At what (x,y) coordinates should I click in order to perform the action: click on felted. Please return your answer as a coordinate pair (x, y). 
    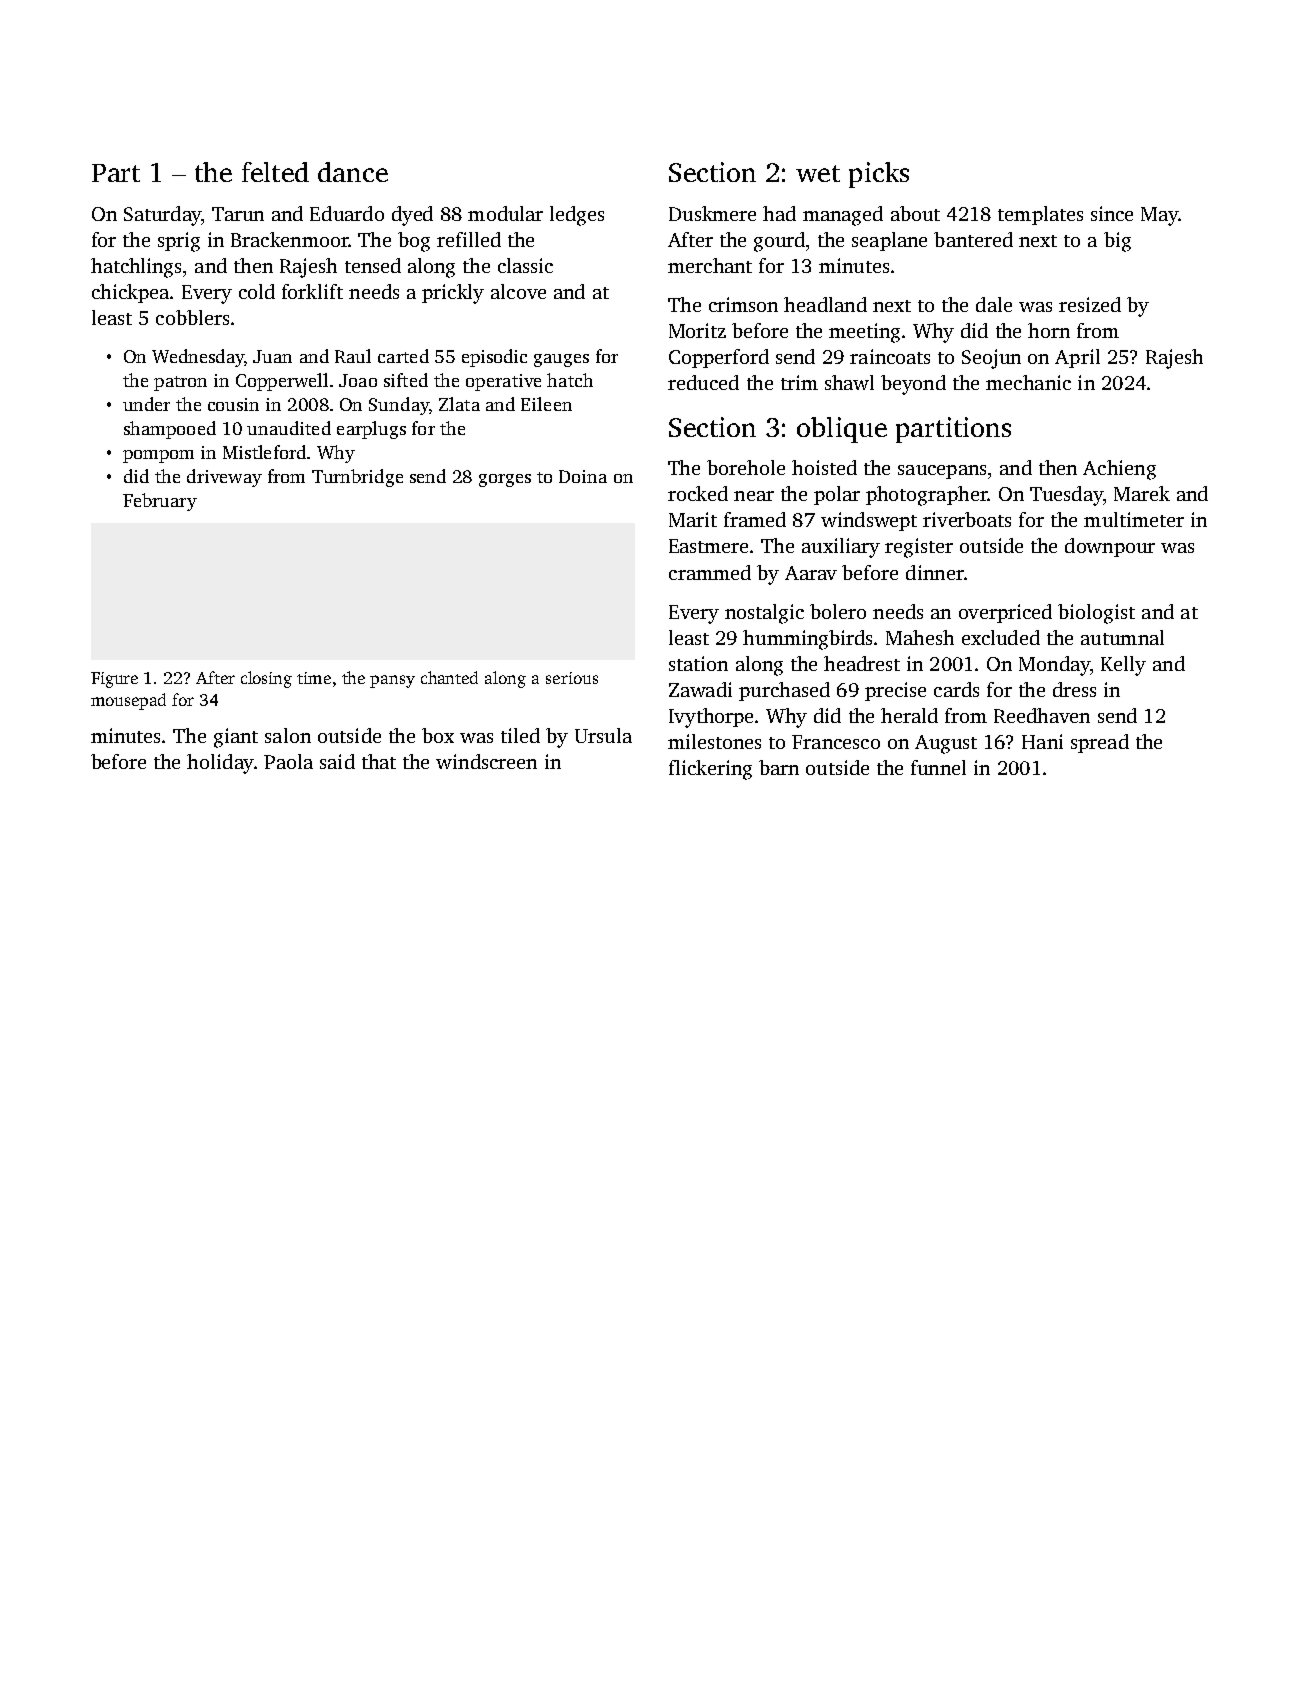
    Looking at the image, I should click on (275, 172).
